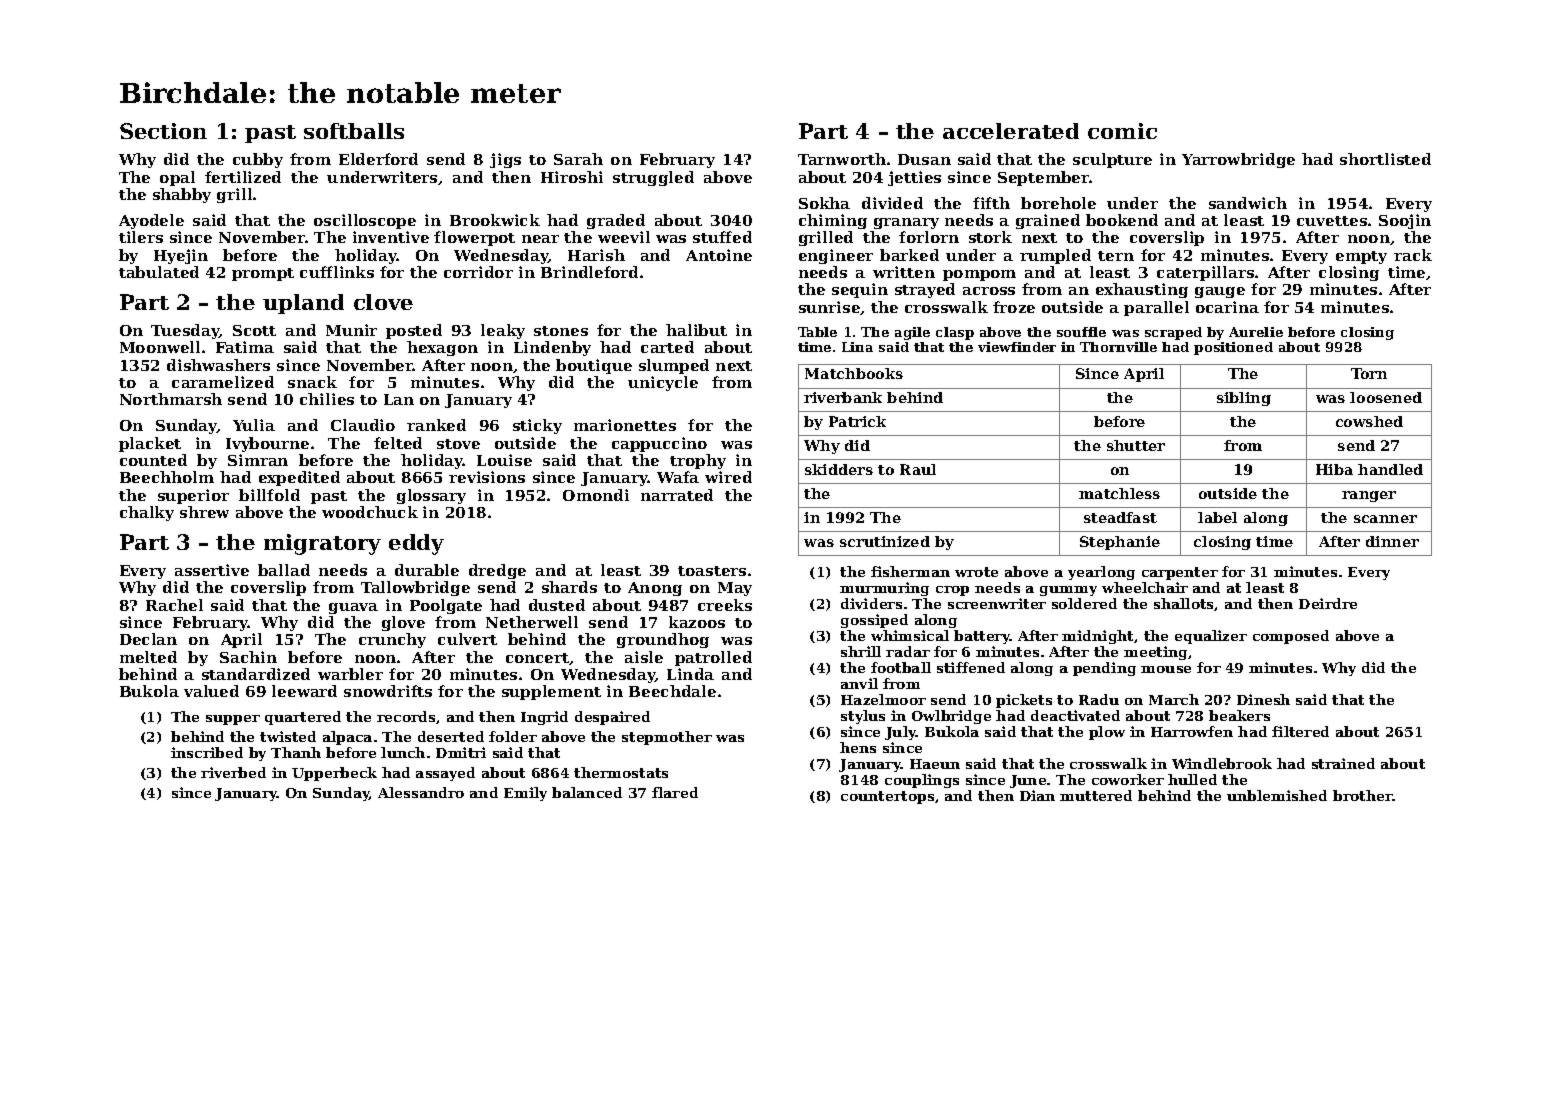 The width and height of the screenshot is (1551, 1097). Describe the element at coordinates (836, 256) in the screenshot. I see `engineer` at that location.
